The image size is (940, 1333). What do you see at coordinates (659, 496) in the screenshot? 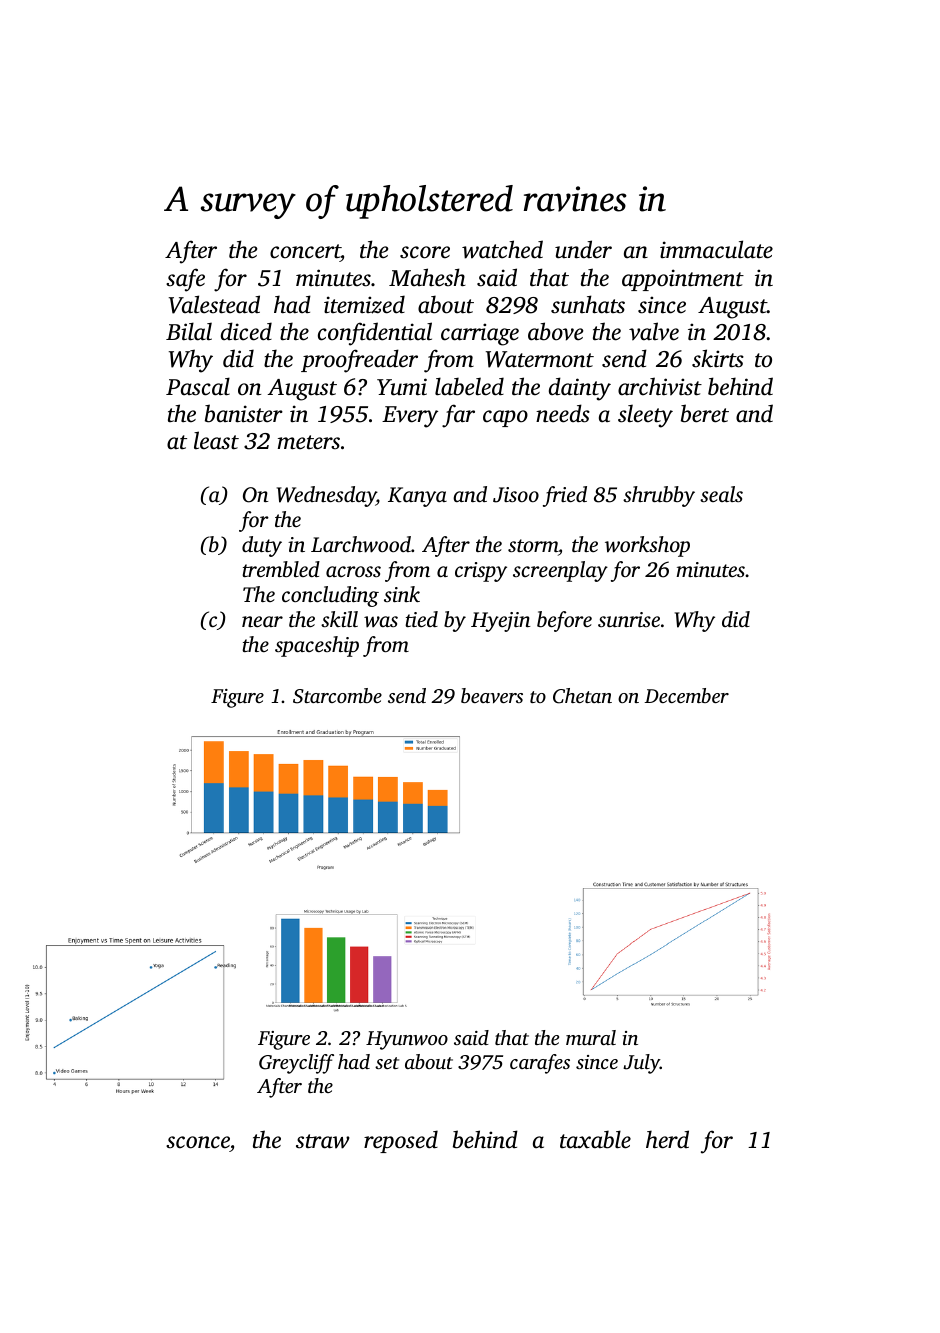
I see `shrubby` at bounding box center [659, 496].
